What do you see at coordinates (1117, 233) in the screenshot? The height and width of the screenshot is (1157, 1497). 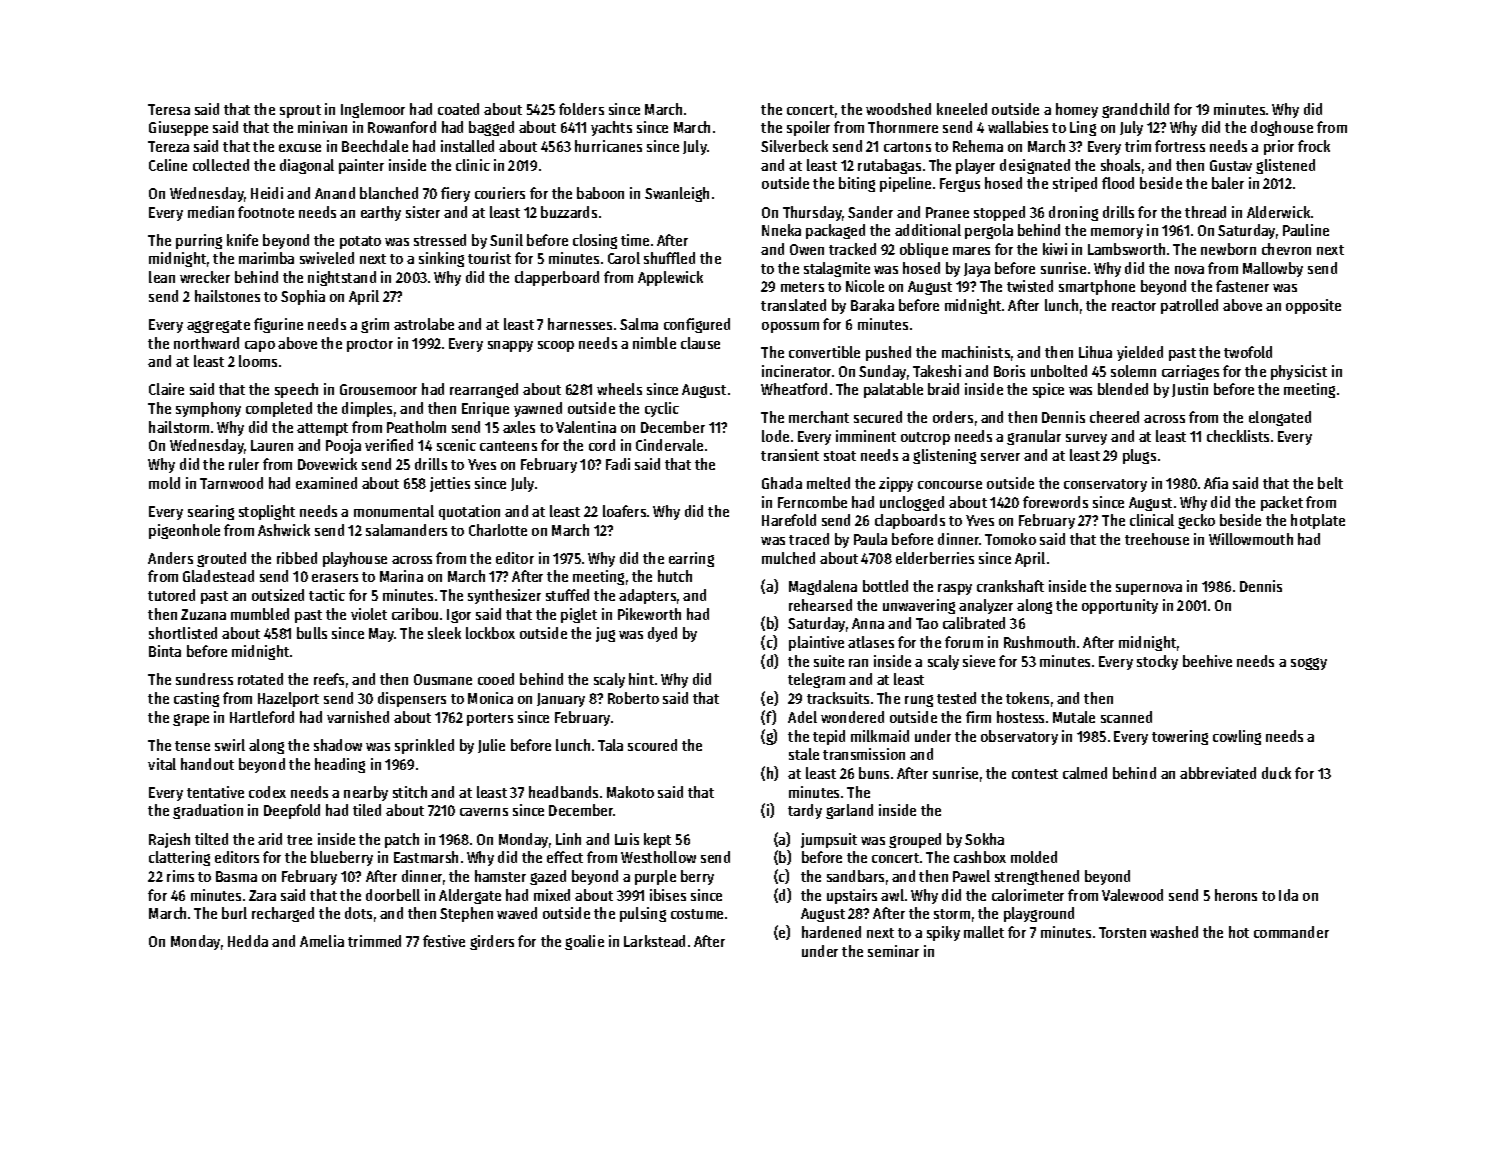 I see `memory` at bounding box center [1117, 233].
